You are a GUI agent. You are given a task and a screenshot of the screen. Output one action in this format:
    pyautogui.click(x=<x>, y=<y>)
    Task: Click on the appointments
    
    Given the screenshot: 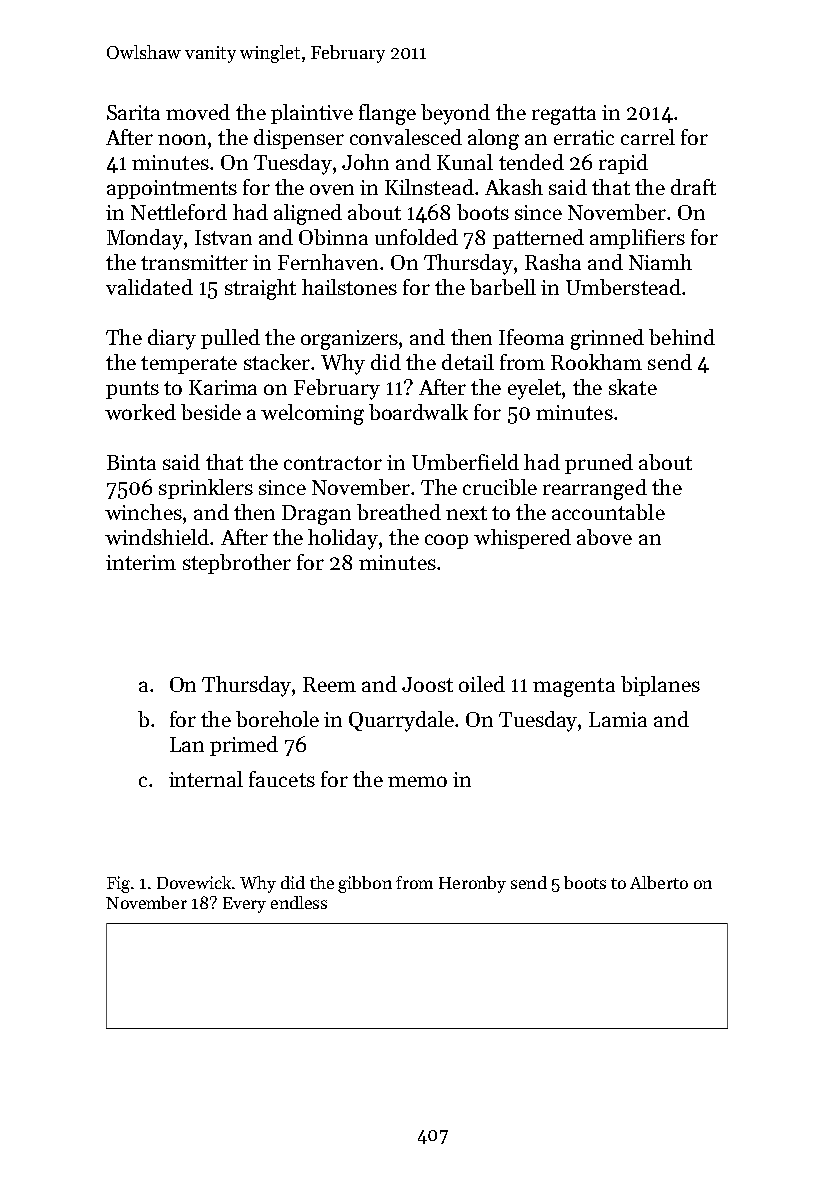 What is the action you would take?
    pyautogui.click(x=172, y=189)
